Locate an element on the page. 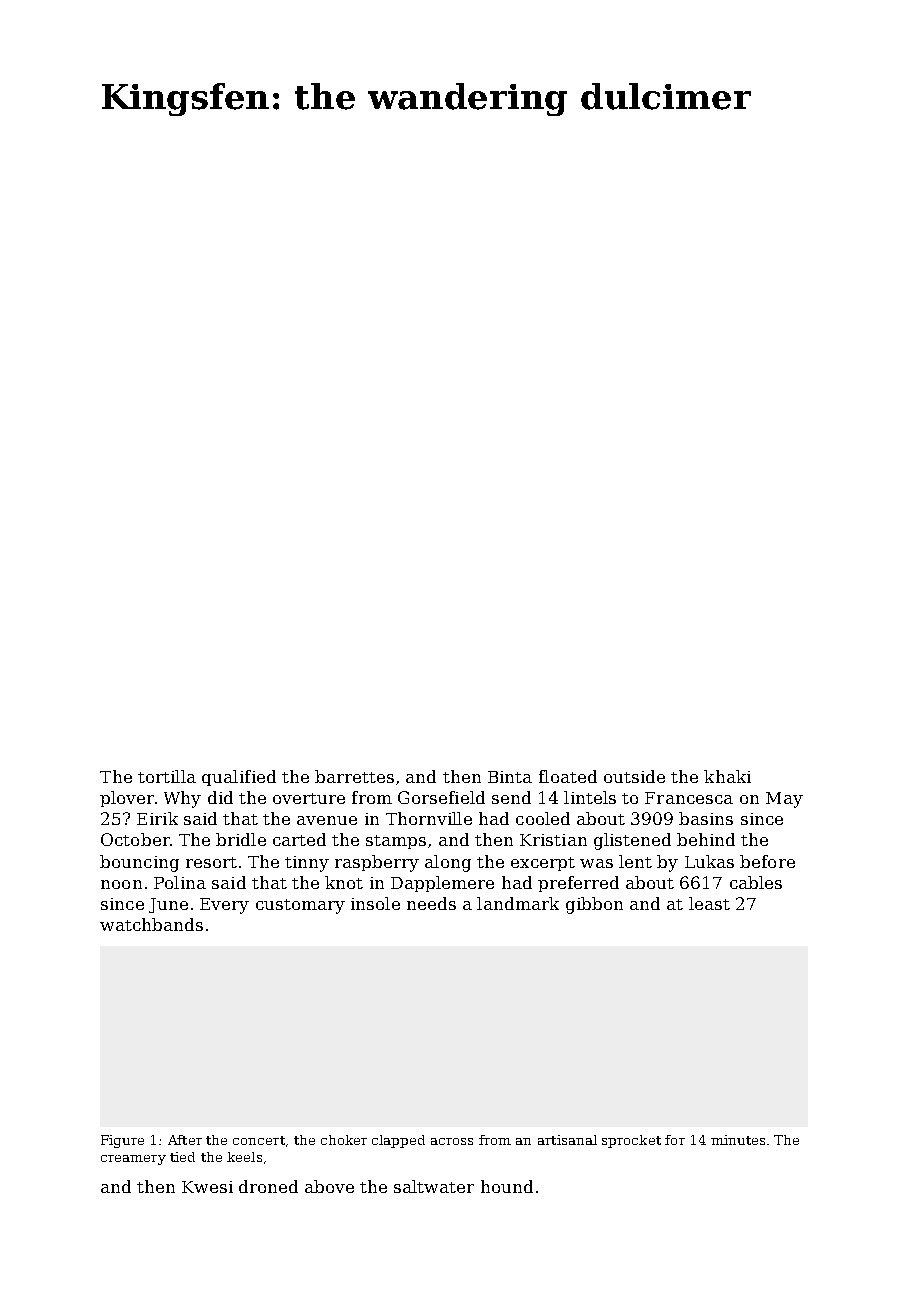 This document has width=908, height=1316. gibbon is located at coordinates (594, 905).
